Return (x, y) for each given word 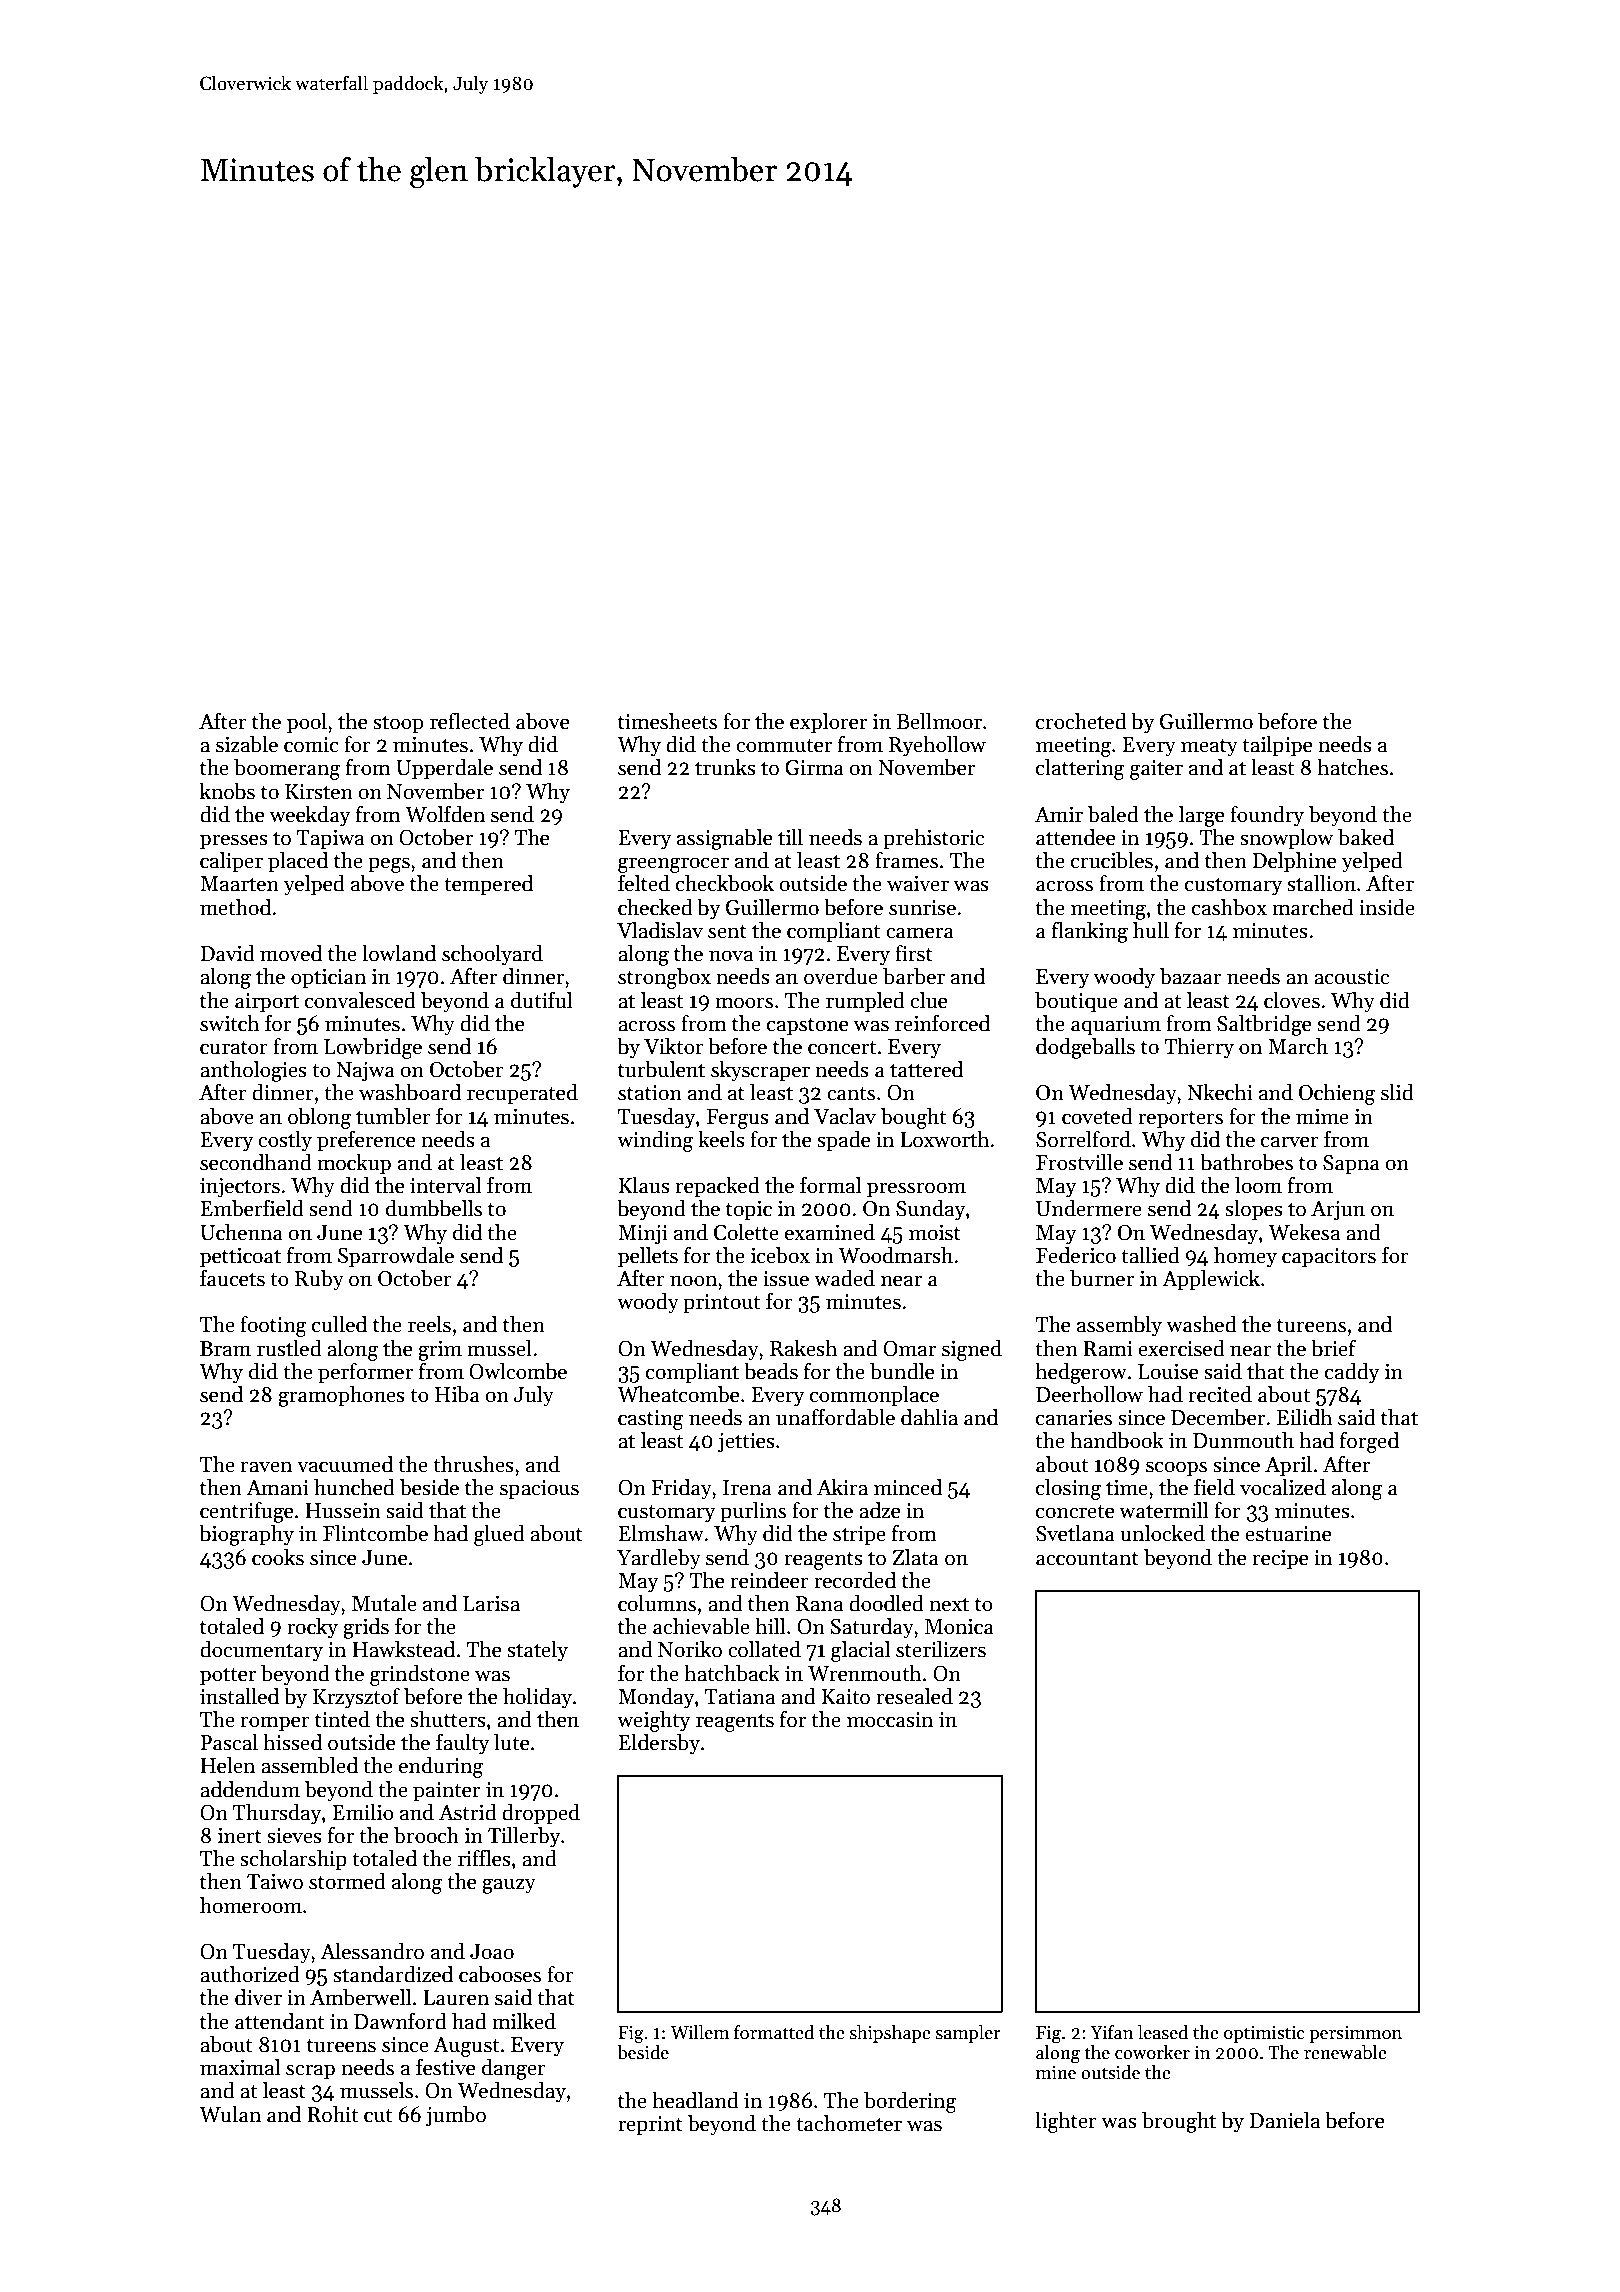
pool (307, 723)
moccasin (890, 1720)
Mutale (384, 1603)
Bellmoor (939, 721)
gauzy (509, 1886)
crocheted (1081, 721)
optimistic (1264, 2034)
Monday (656, 1698)
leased (1163, 2032)
